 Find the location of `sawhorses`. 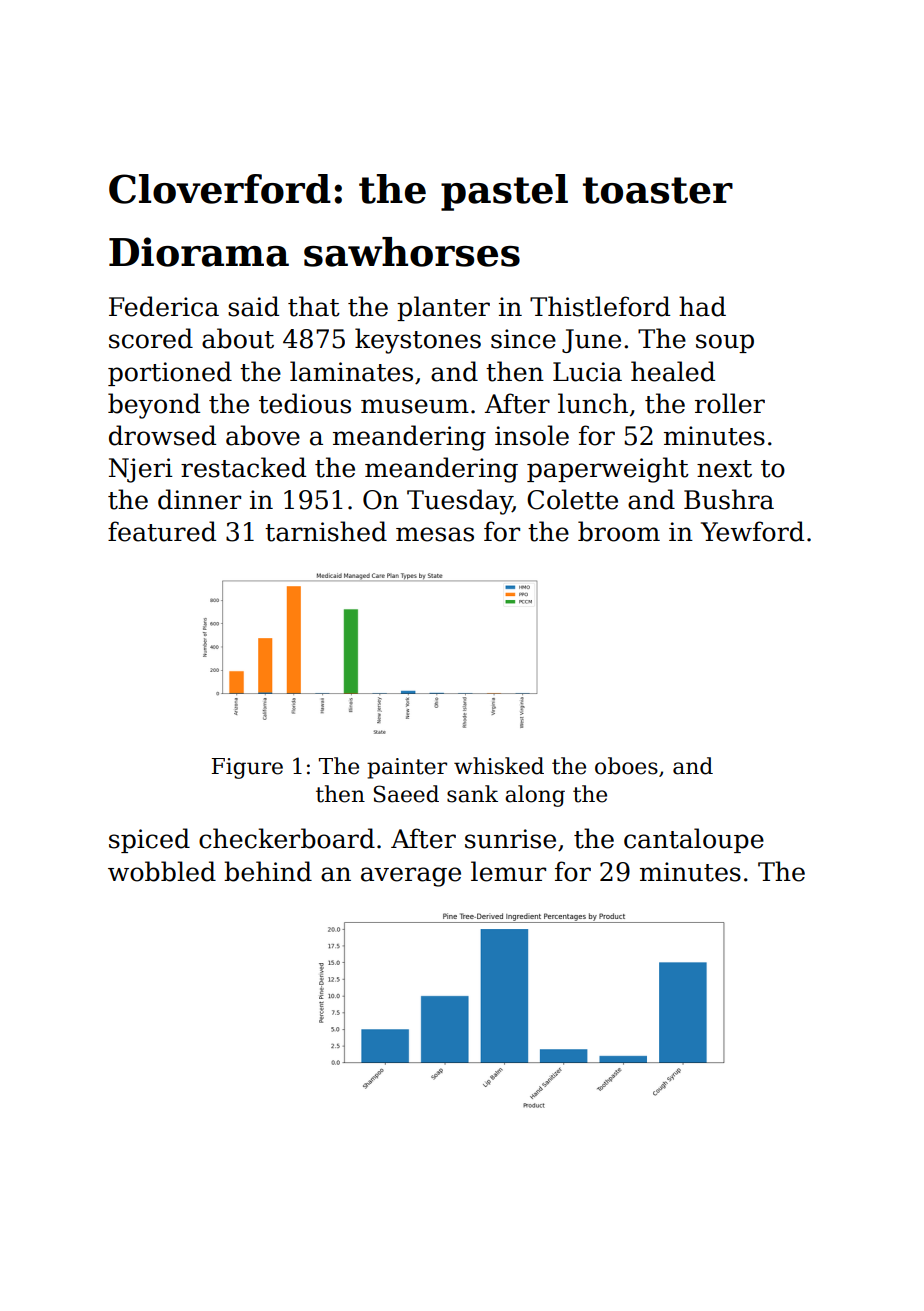

sawhorses is located at coordinates (412, 252).
